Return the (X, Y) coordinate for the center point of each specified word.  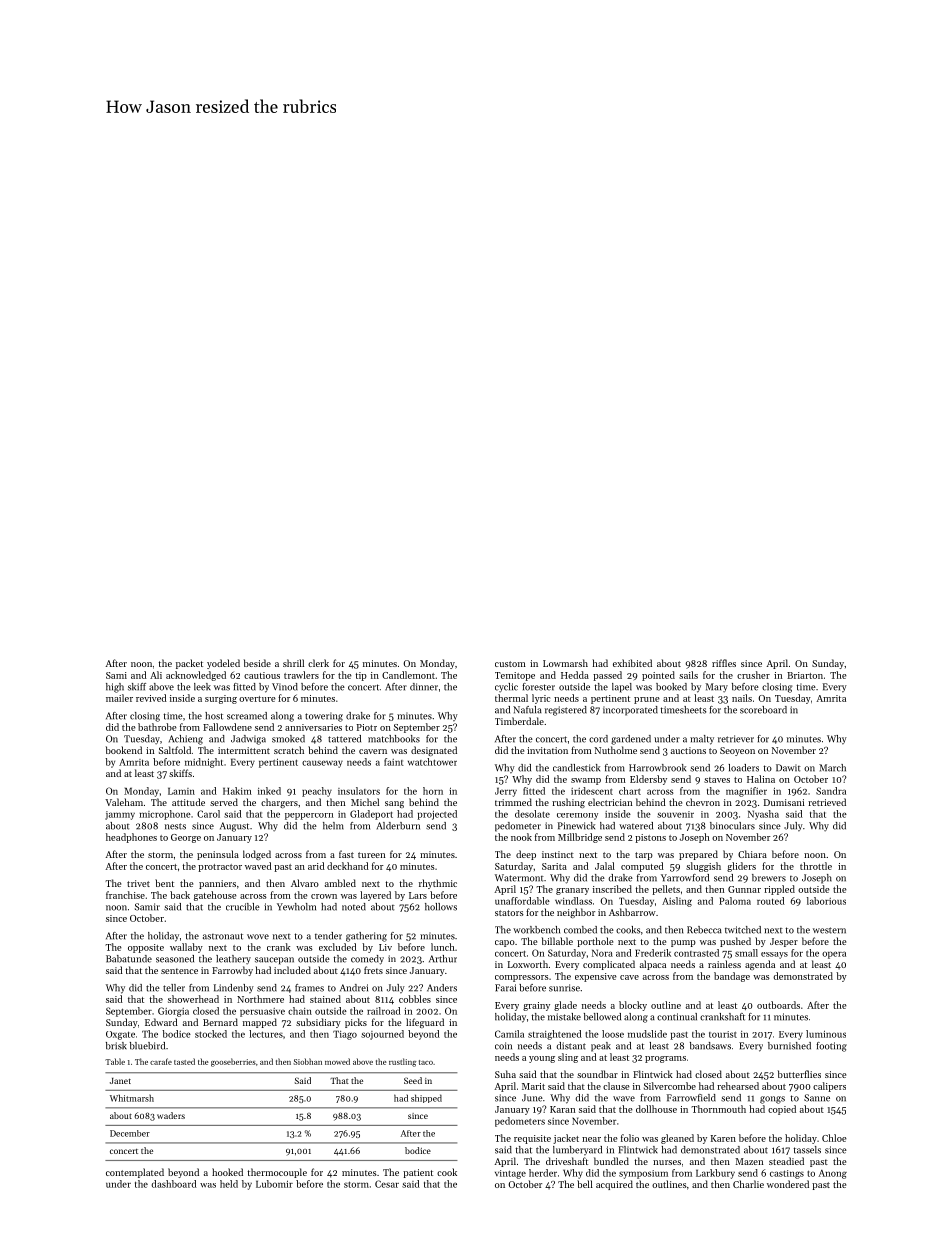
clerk (318, 663)
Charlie (748, 1184)
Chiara (752, 854)
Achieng (186, 740)
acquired (614, 1185)
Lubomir (274, 1184)
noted (354, 907)
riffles (724, 663)
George (186, 838)
